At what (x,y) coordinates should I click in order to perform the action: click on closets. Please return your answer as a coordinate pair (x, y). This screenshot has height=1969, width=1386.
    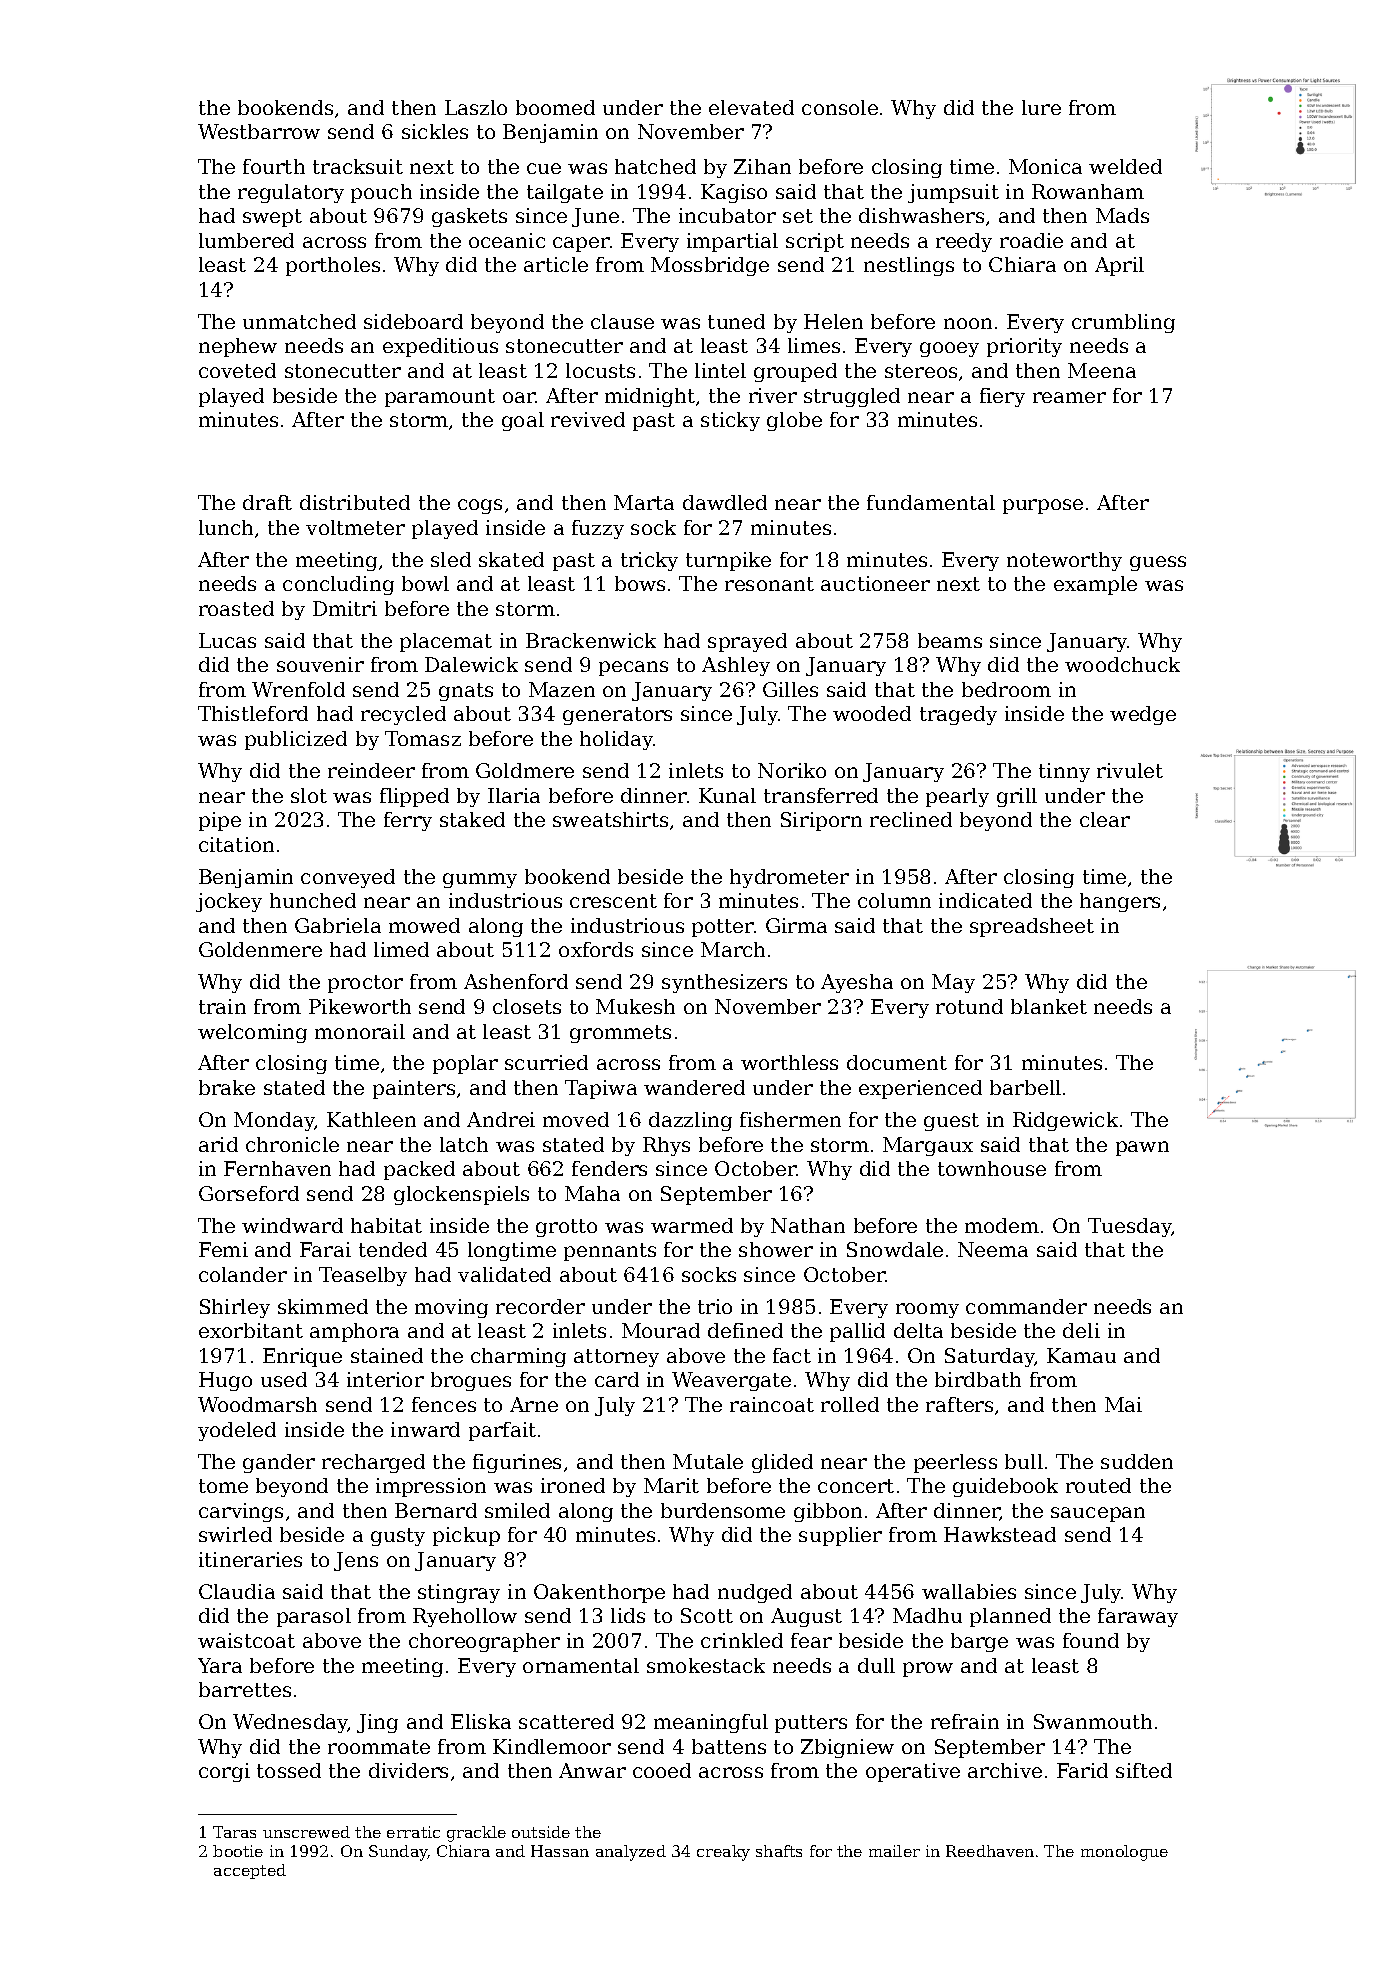
    Looking at the image, I should click on (527, 1006).
